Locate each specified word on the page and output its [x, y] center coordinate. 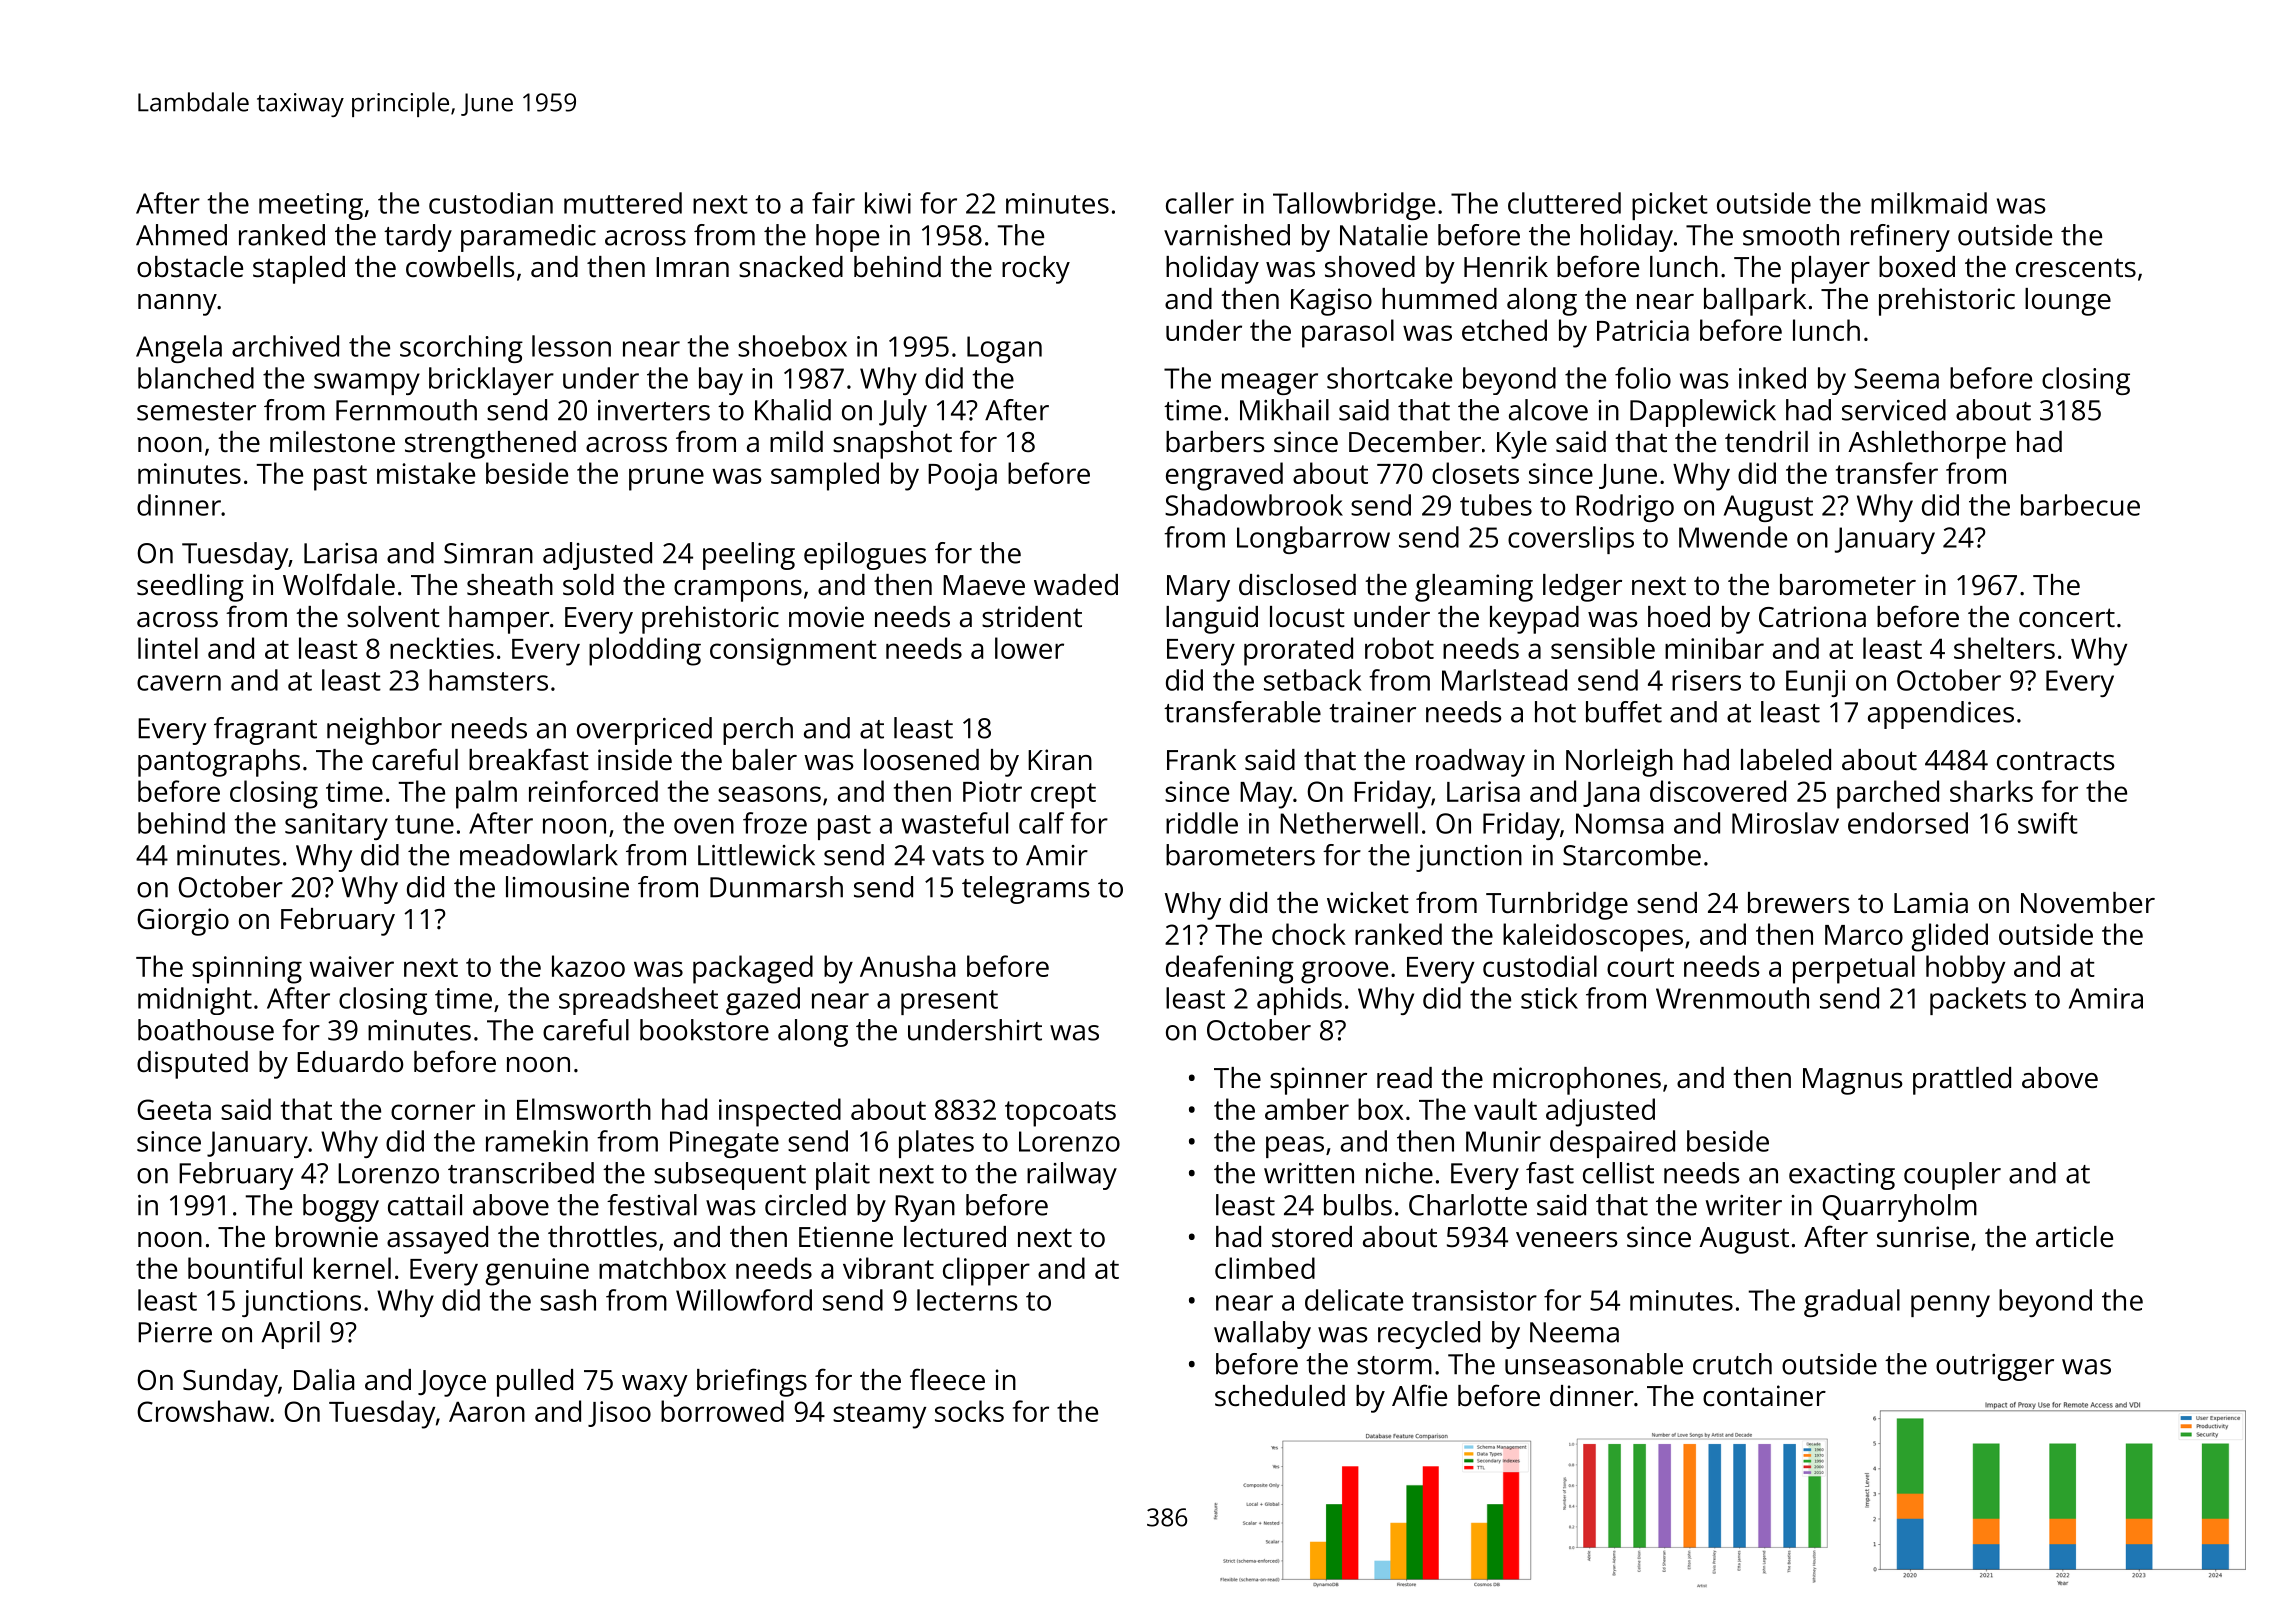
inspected [780, 1112]
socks [969, 1411]
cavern [179, 683]
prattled [1962, 1081]
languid [1212, 620]
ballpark [1755, 302]
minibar [1714, 648]
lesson [571, 346]
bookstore [704, 1030]
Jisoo [619, 1414]
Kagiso [1331, 302]
